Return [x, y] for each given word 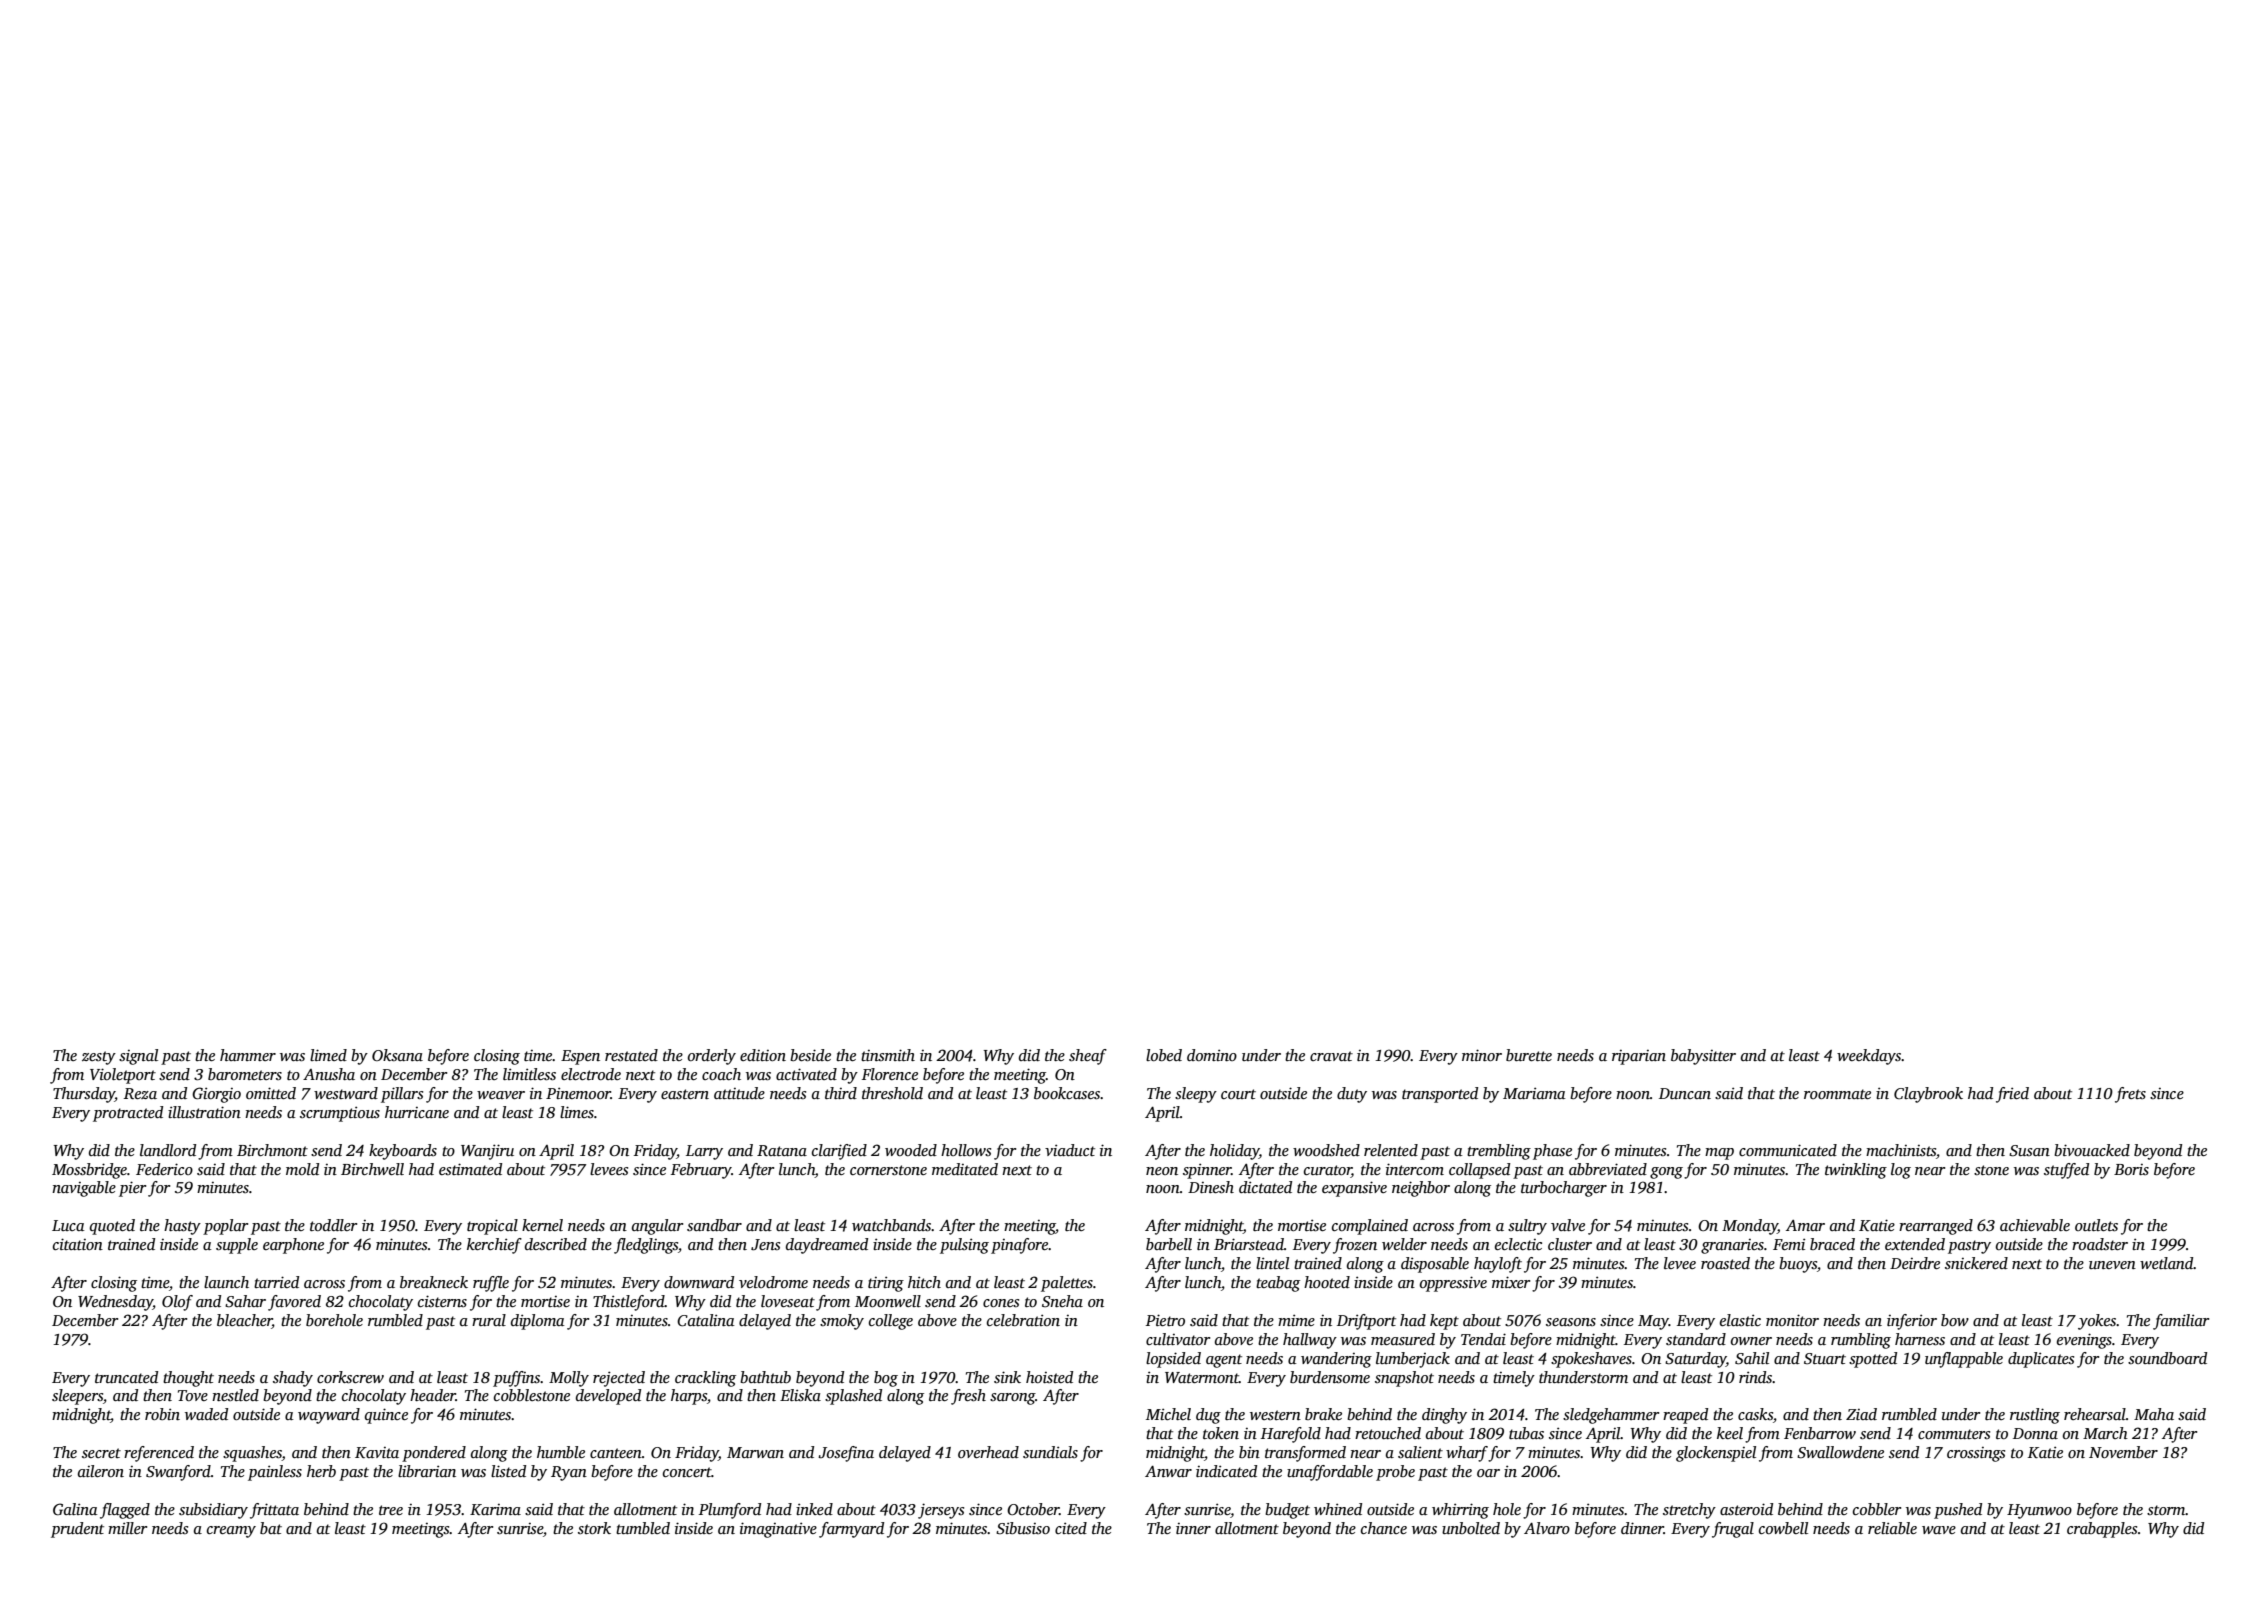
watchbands [891, 1225]
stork [594, 1528]
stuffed [2066, 1171]
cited [1071, 1528]
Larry [704, 1152]
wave [1939, 1530]
